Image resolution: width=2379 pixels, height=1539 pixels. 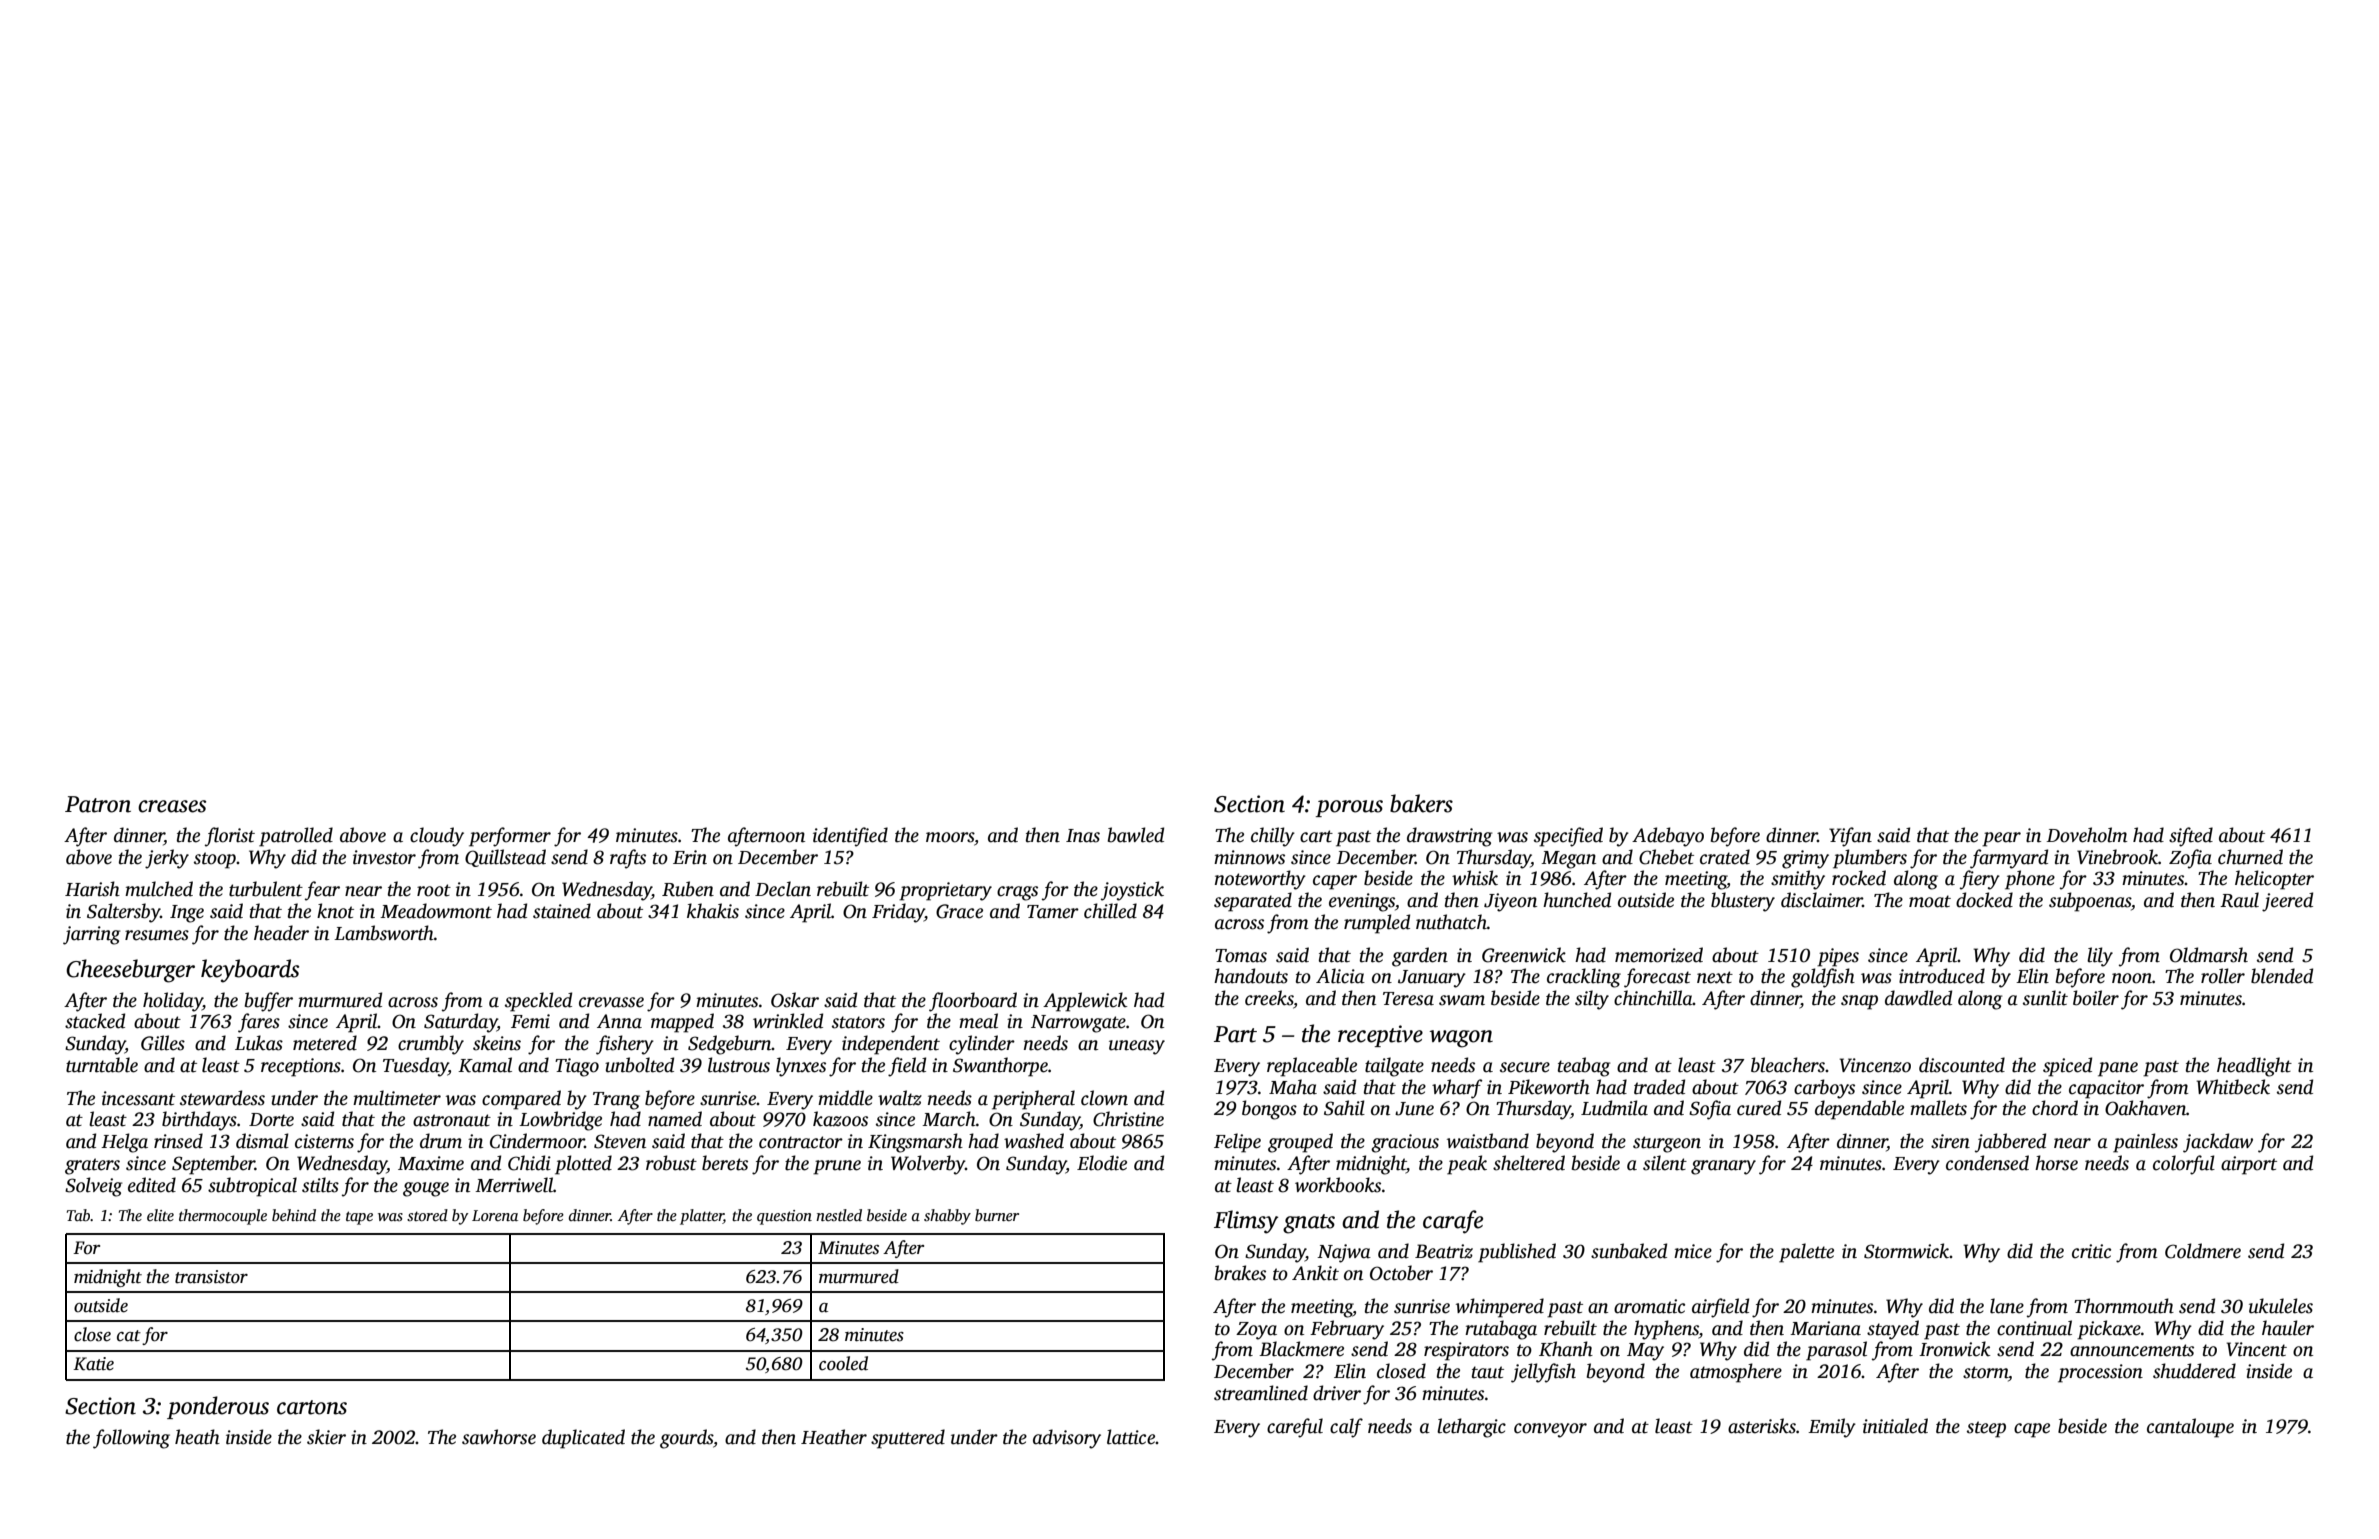 I want to click on Saturday, so click(x=460, y=1023).
